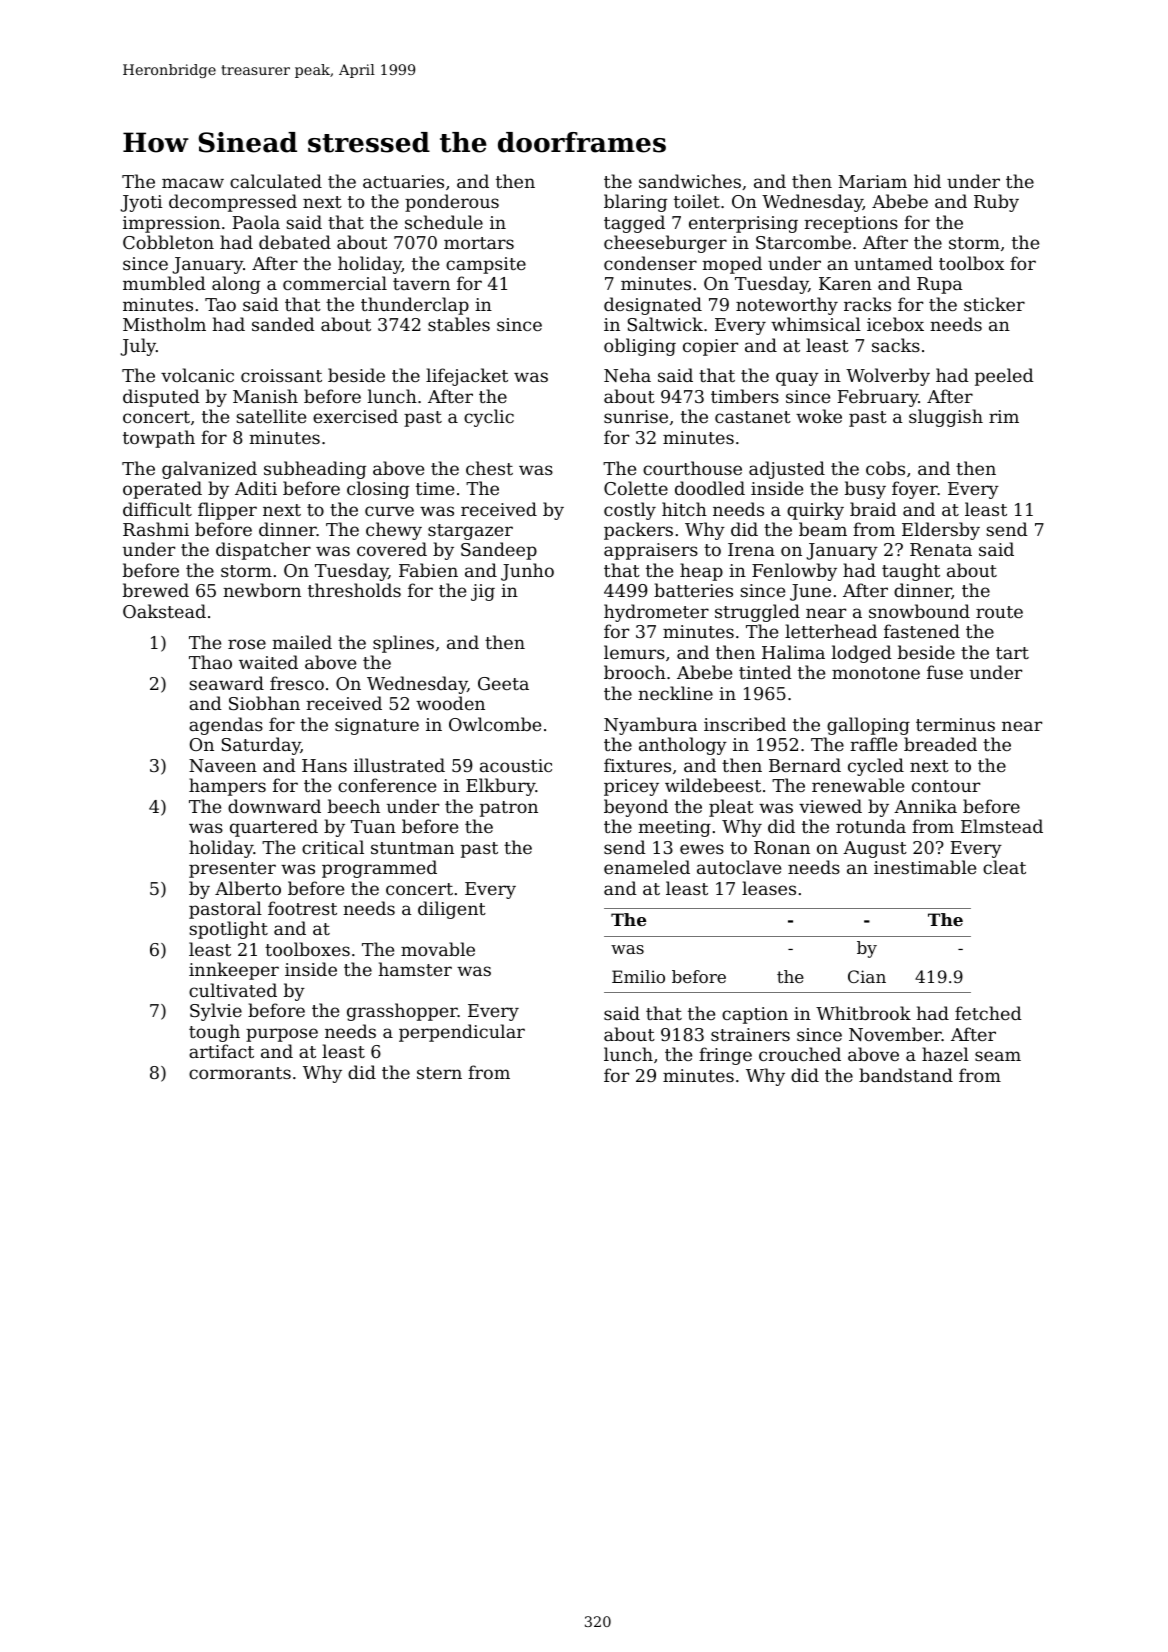 The image size is (1168, 1652). What do you see at coordinates (725, 1056) in the screenshot?
I see `fringe` at bounding box center [725, 1056].
